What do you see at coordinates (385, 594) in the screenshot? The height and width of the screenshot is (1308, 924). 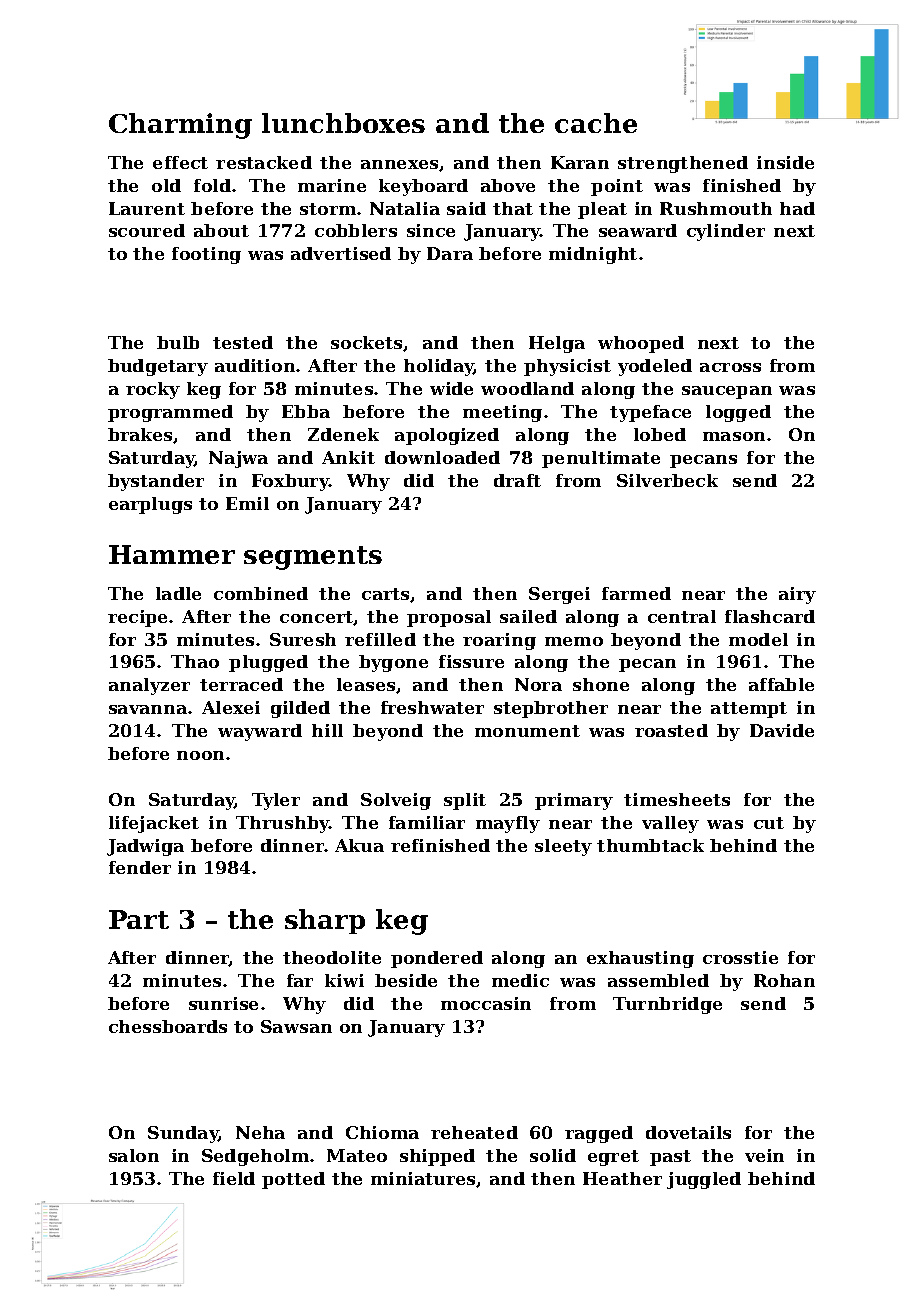 I see `carts` at bounding box center [385, 594].
